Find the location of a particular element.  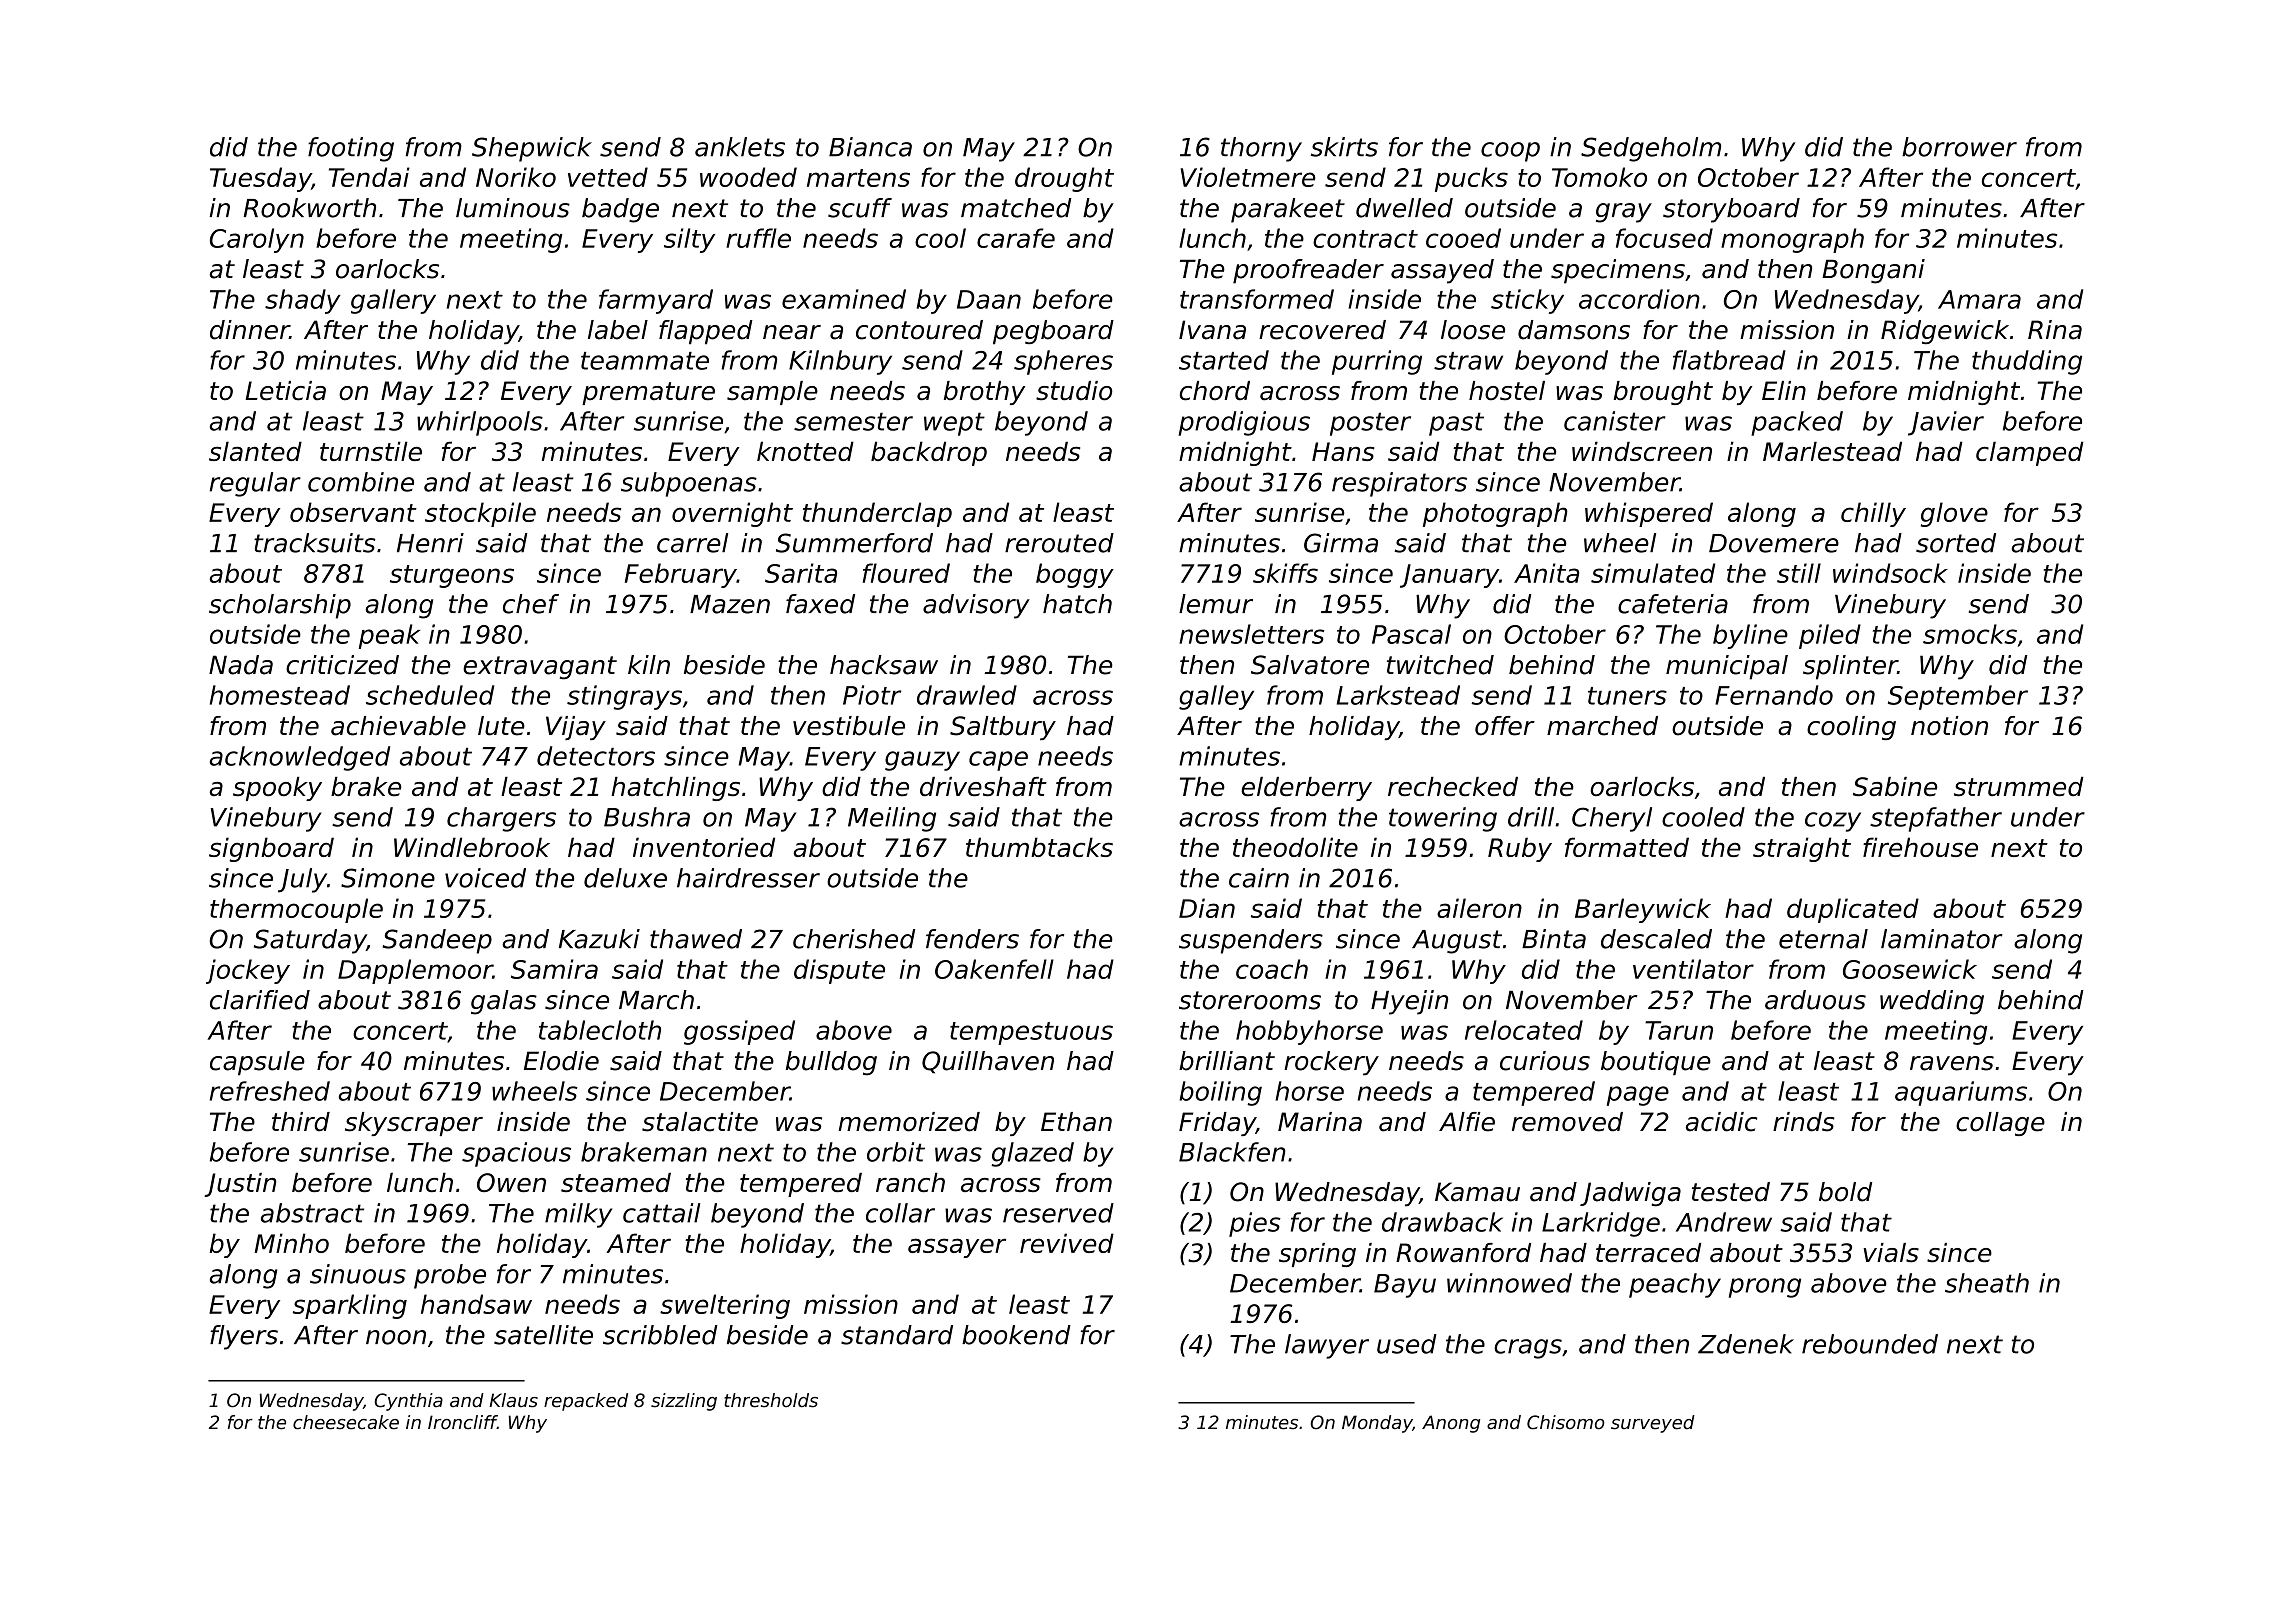

Saltbury is located at coordinates (1003, 728).
